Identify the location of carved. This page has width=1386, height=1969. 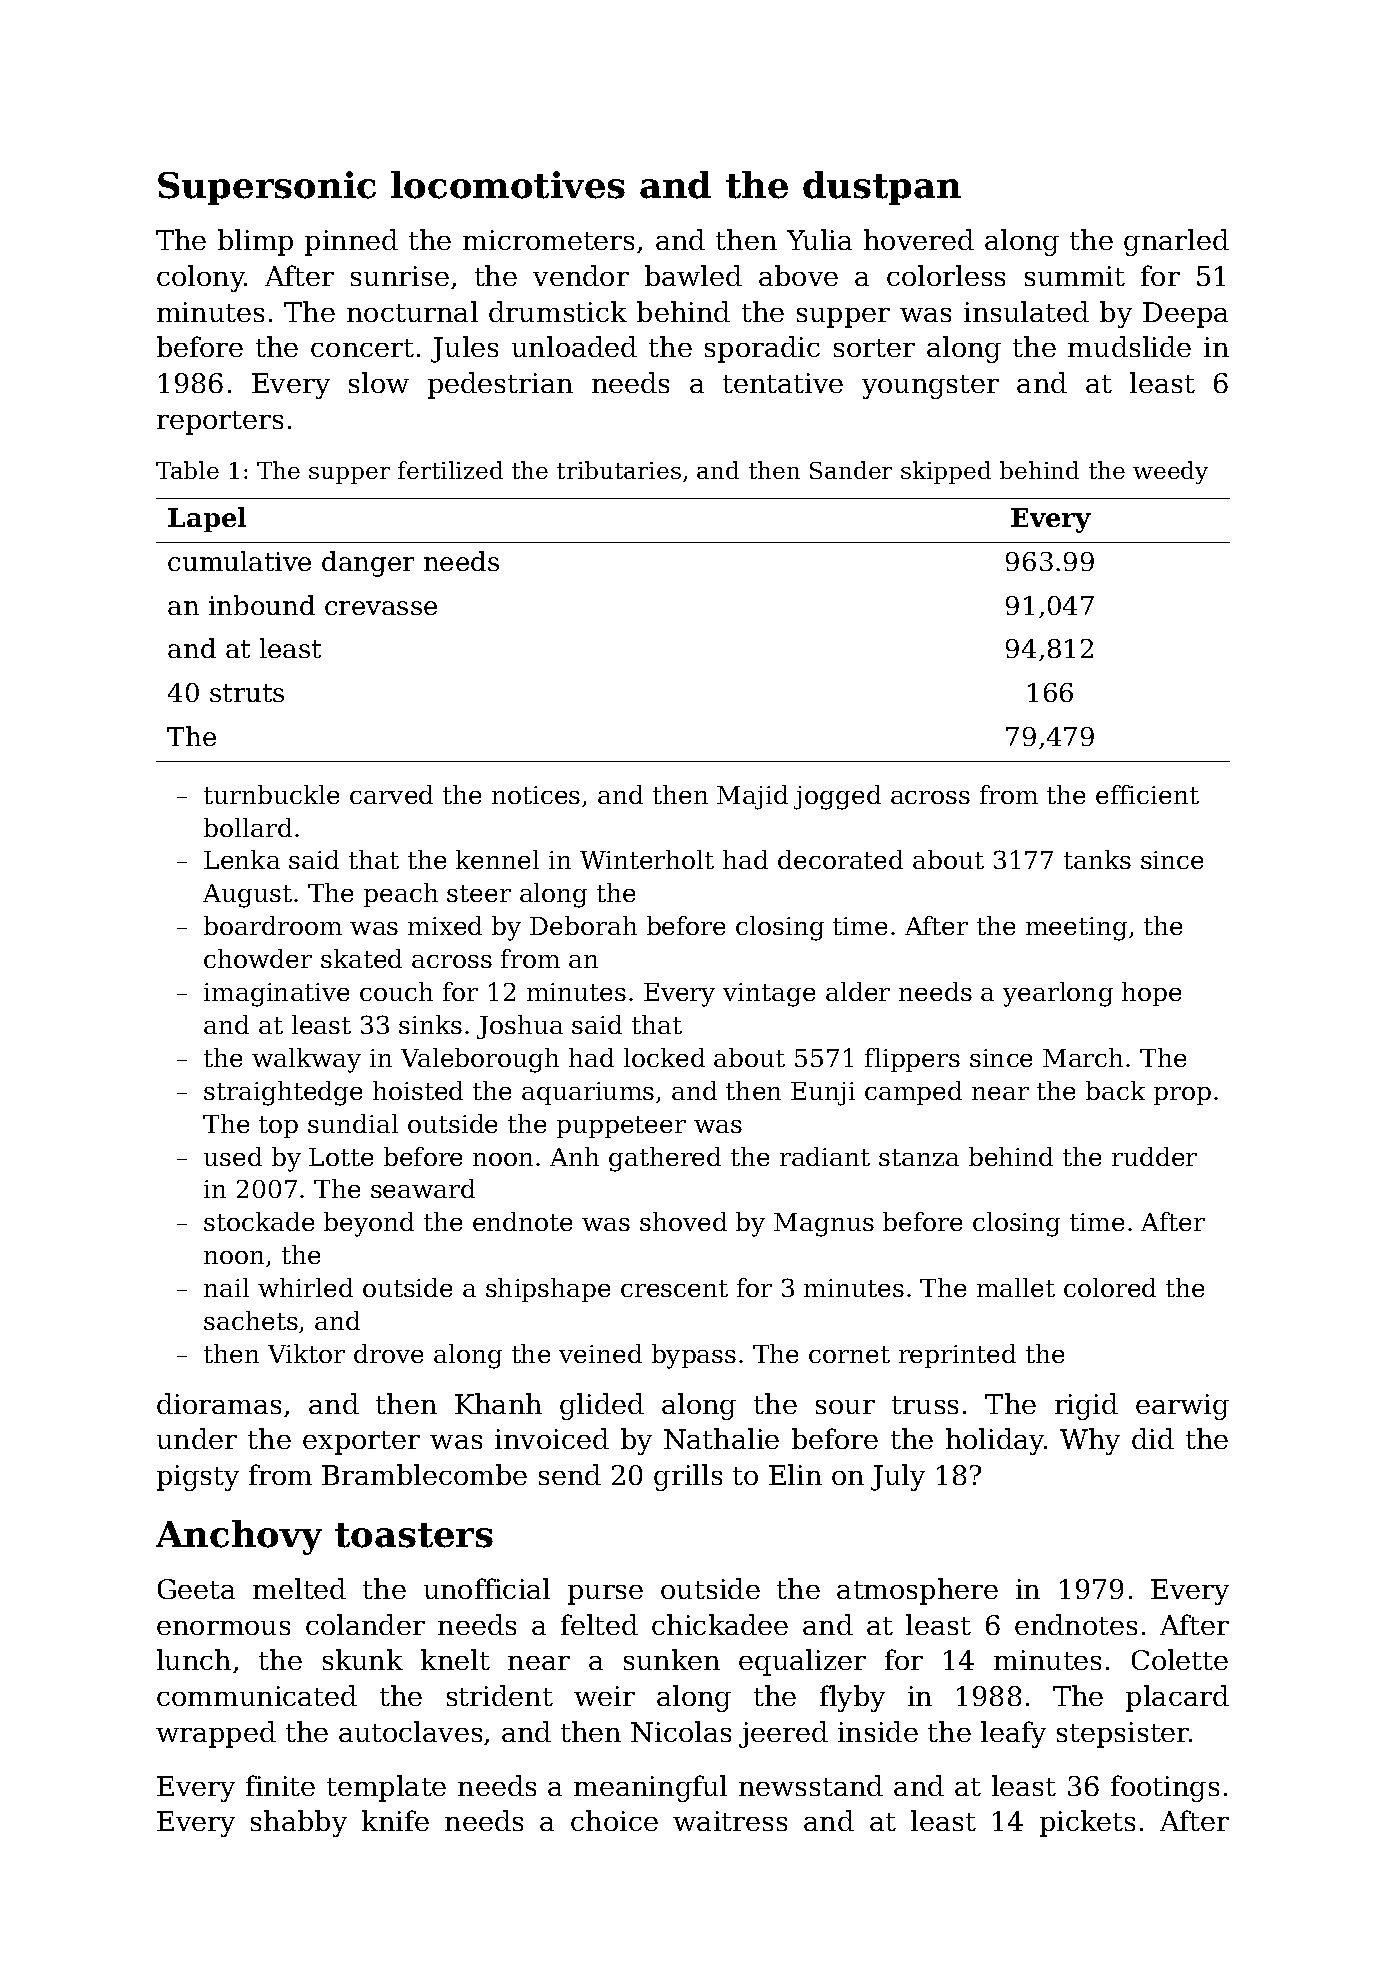
(391, 794).
